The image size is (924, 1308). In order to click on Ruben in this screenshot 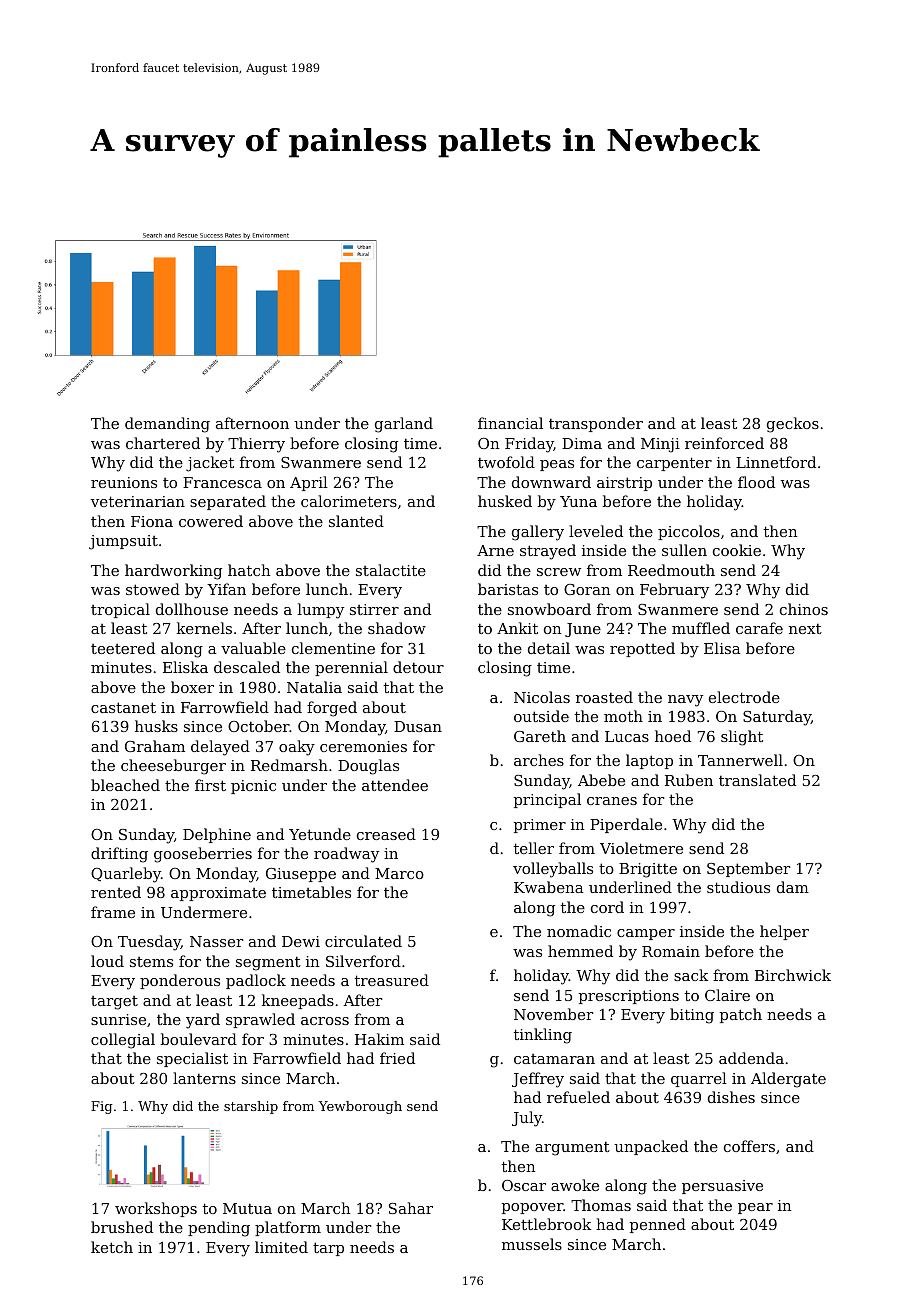, I will do `click(689, 780)`.
